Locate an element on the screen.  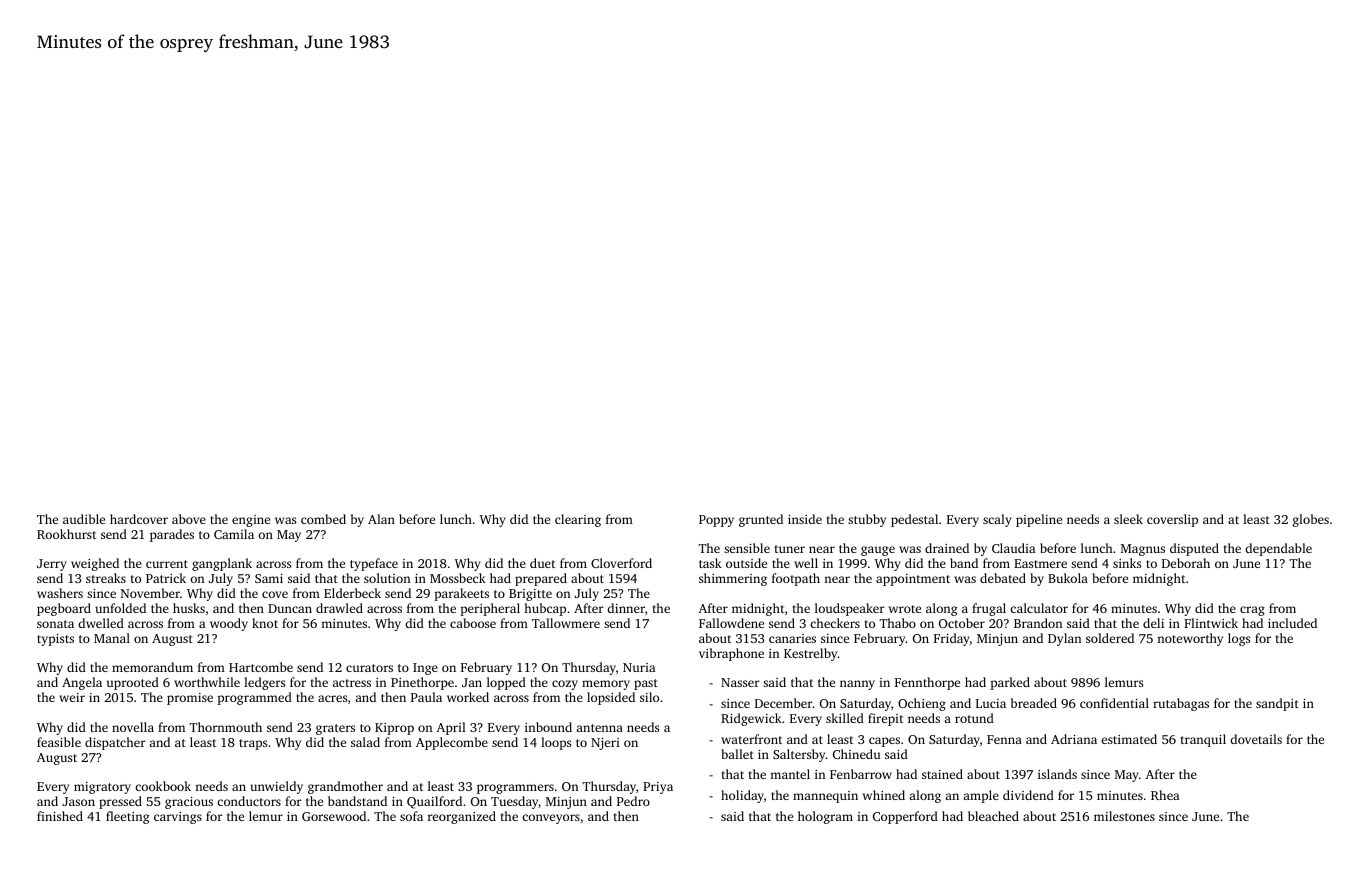
Bukola is located at coordinates (1068, 578).
